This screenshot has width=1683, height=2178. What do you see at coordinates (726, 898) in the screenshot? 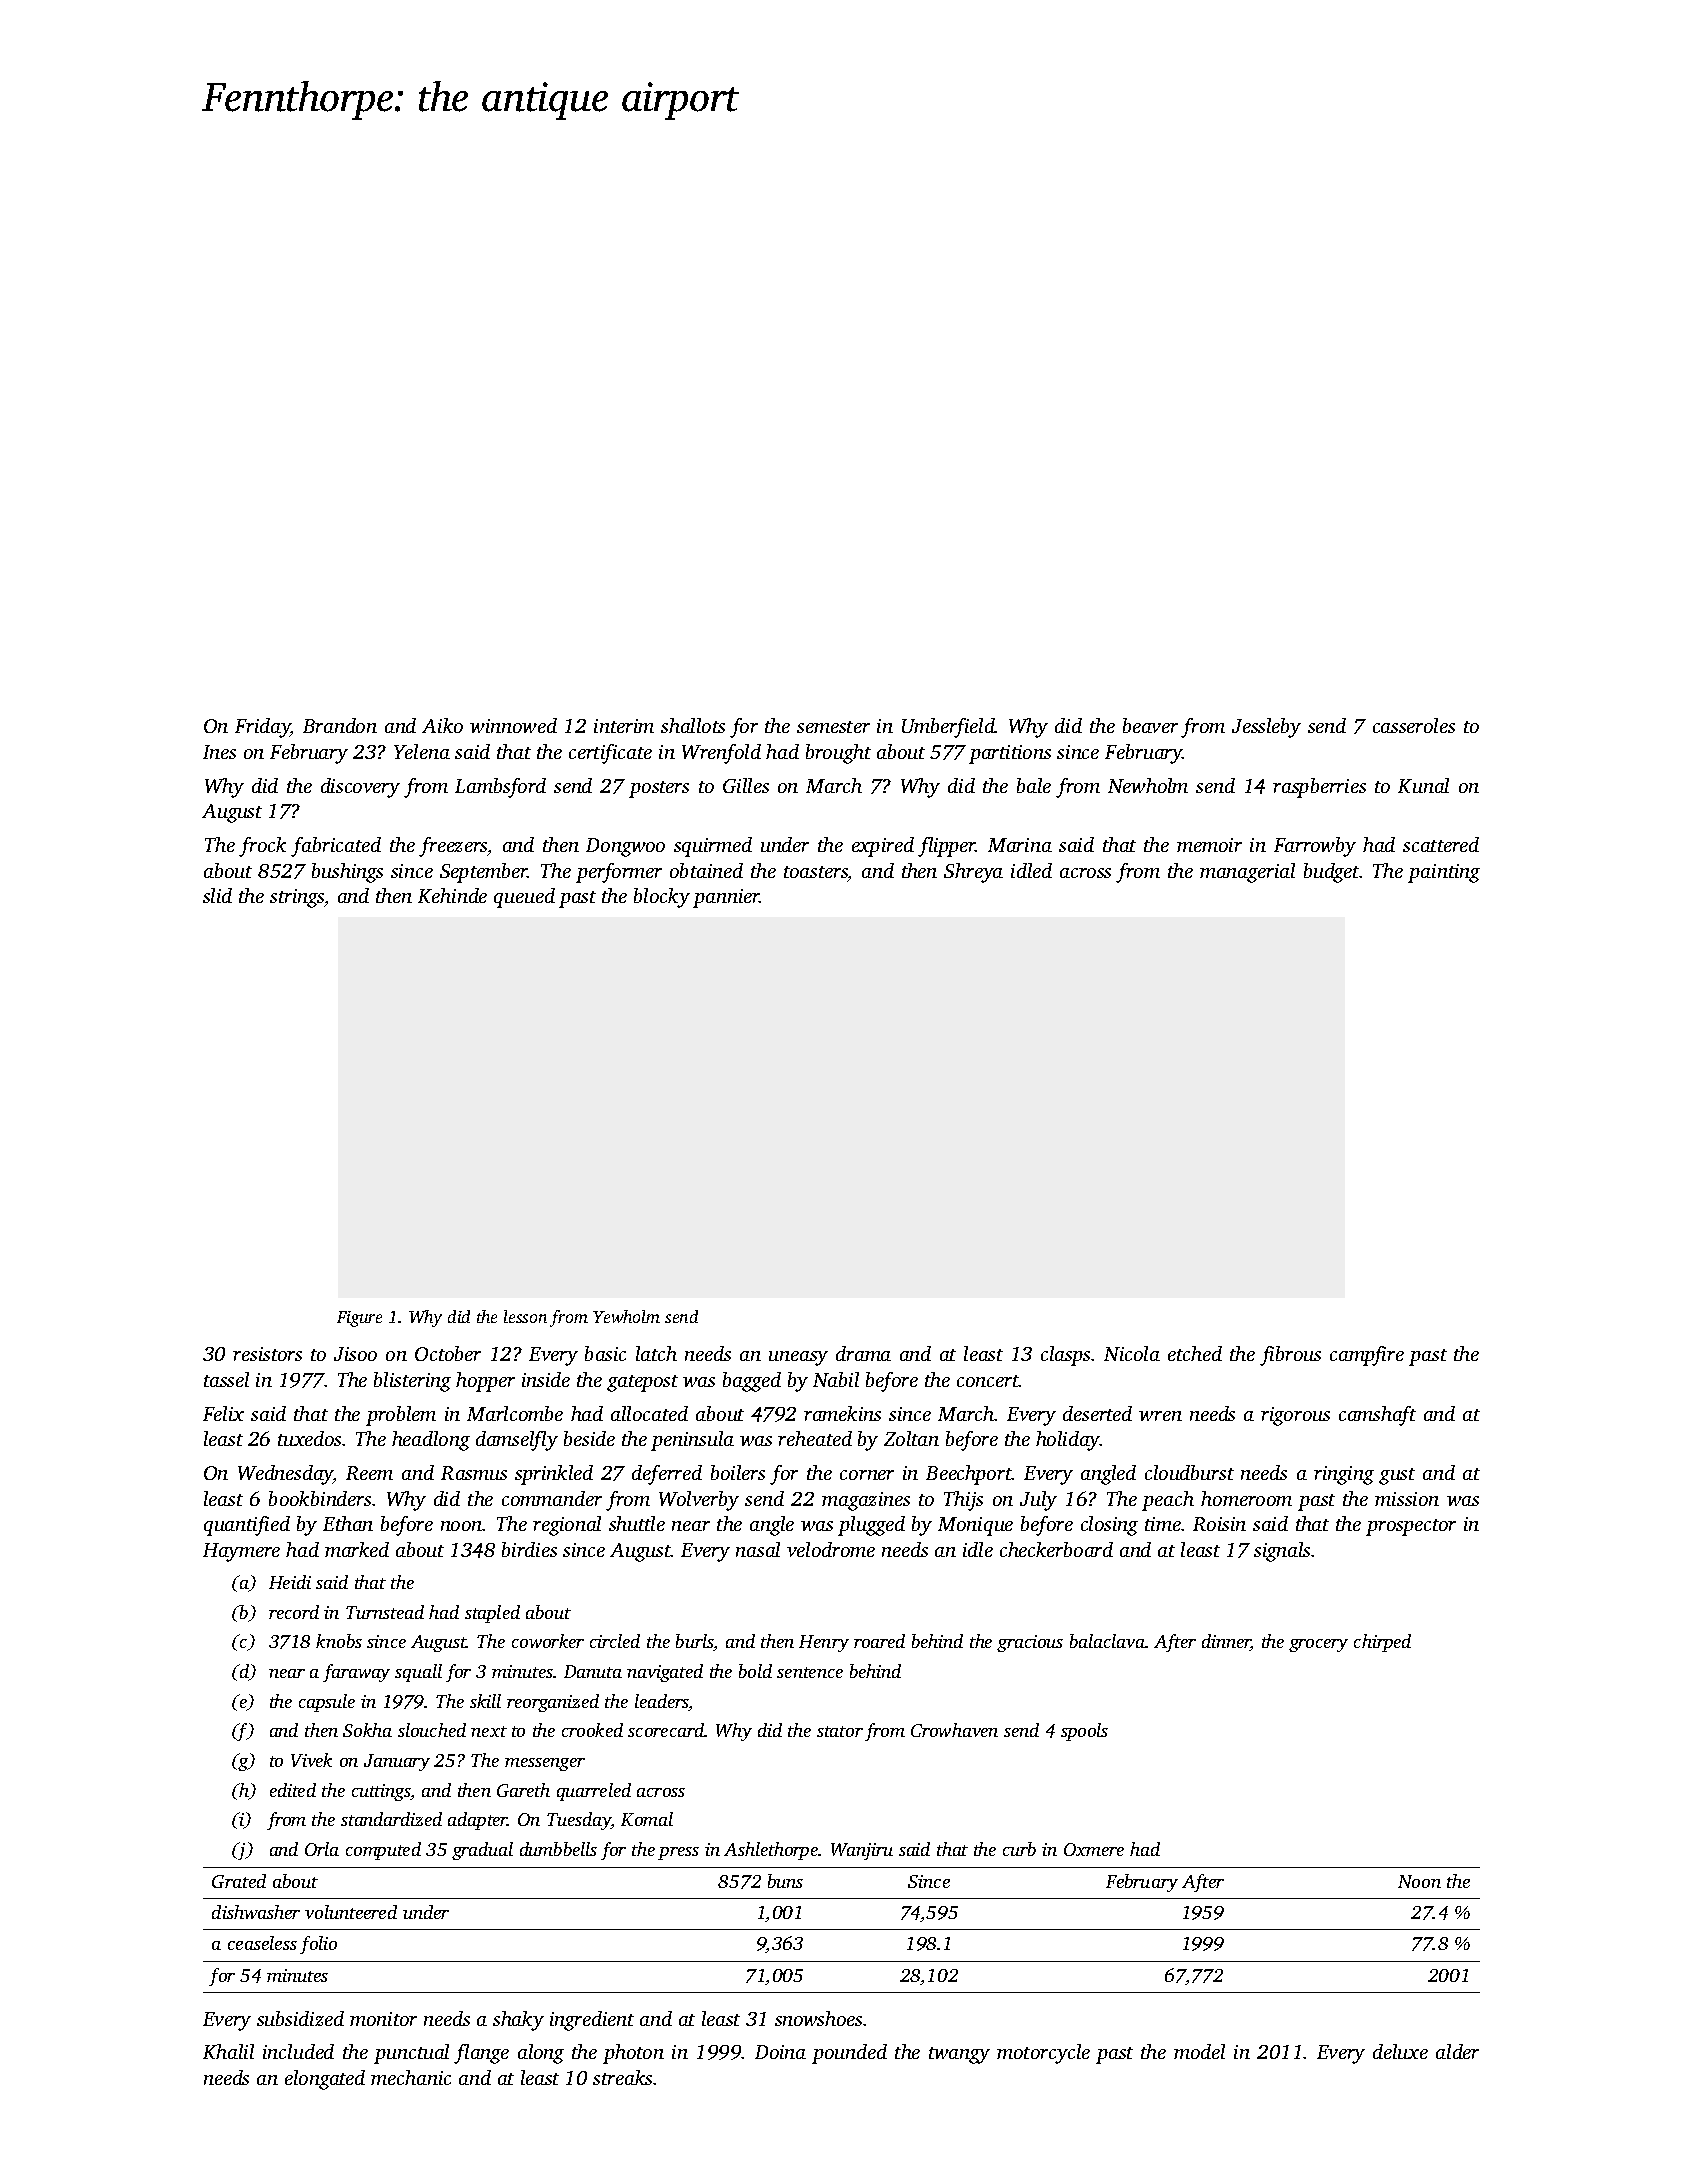
I see `pannier` at bounding box center [726, 898].
